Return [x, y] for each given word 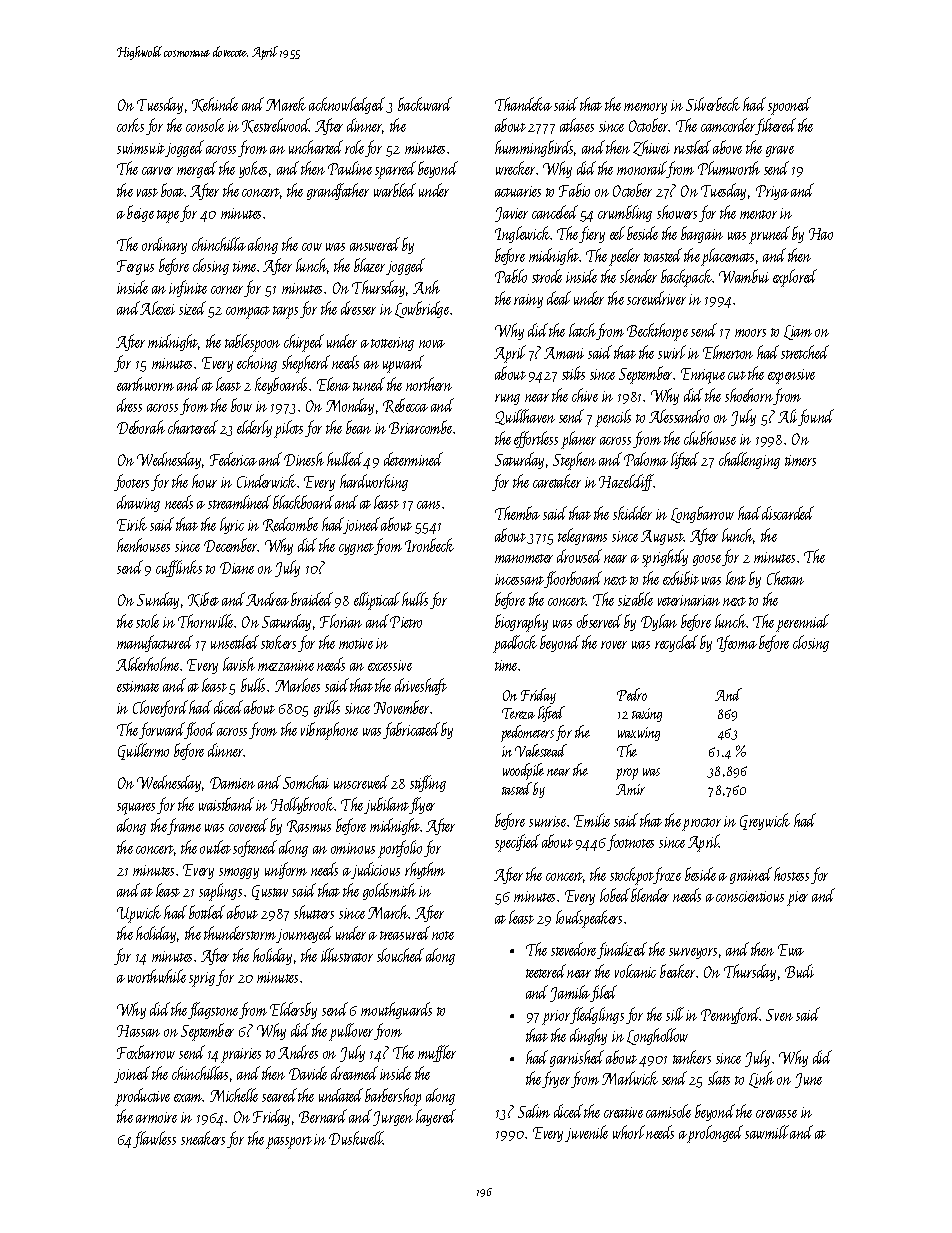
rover [614, 645]
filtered [776, 126]
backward [425, 104]
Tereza [518, 713]
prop [627, 774]
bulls [253, 685]
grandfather [338, 191]
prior [556, 1017]
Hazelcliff [626, 482]
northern [429, 384]
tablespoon [252, 343]
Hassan [138, 1031]
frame [184, 826]
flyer [422, 805]
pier [797, 898]
